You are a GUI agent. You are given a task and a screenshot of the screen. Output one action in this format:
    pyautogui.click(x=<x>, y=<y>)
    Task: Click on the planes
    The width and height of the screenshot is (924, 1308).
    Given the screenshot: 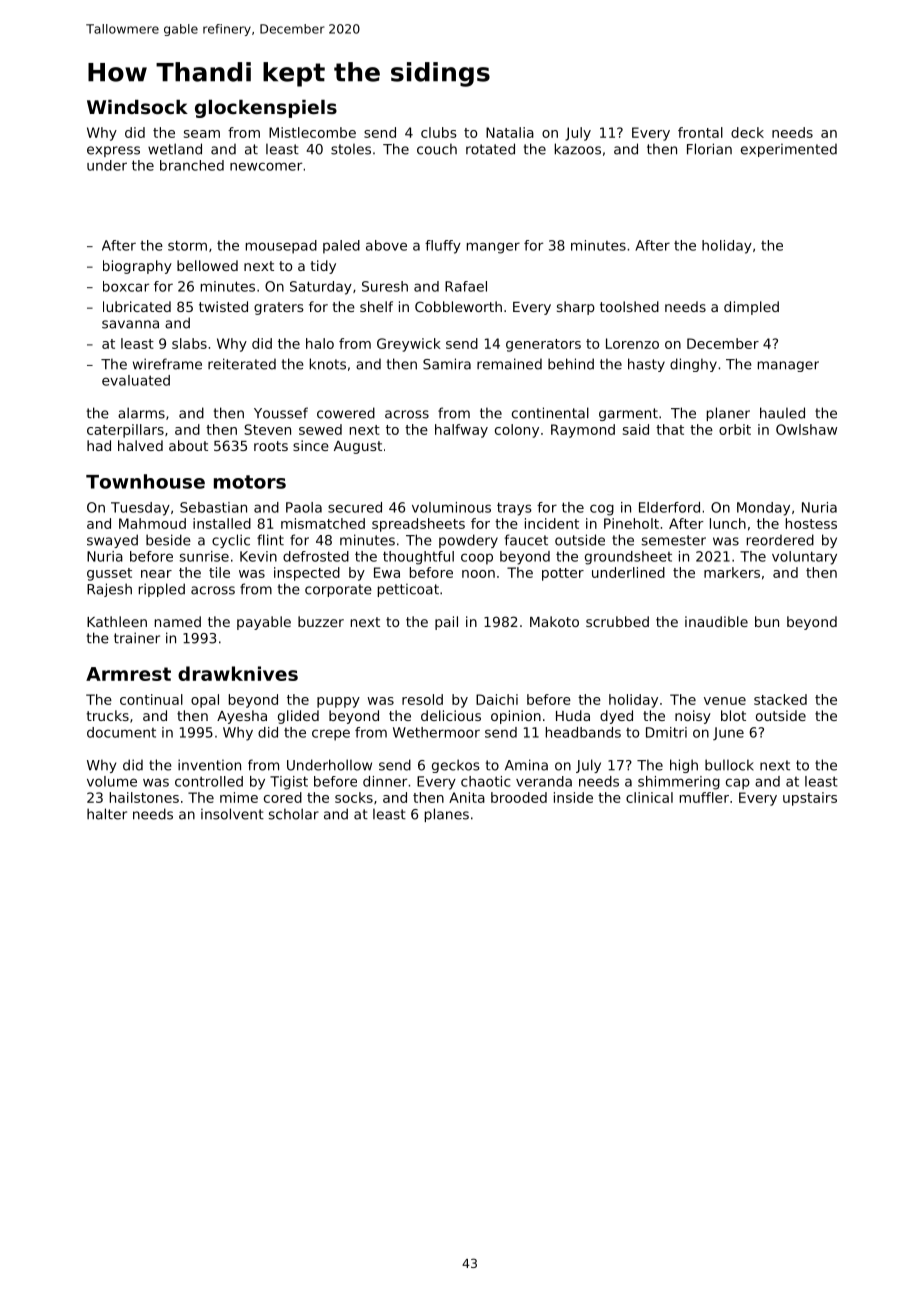 What is the action you would take?
    pyautogui.click(x=447, y=815)
